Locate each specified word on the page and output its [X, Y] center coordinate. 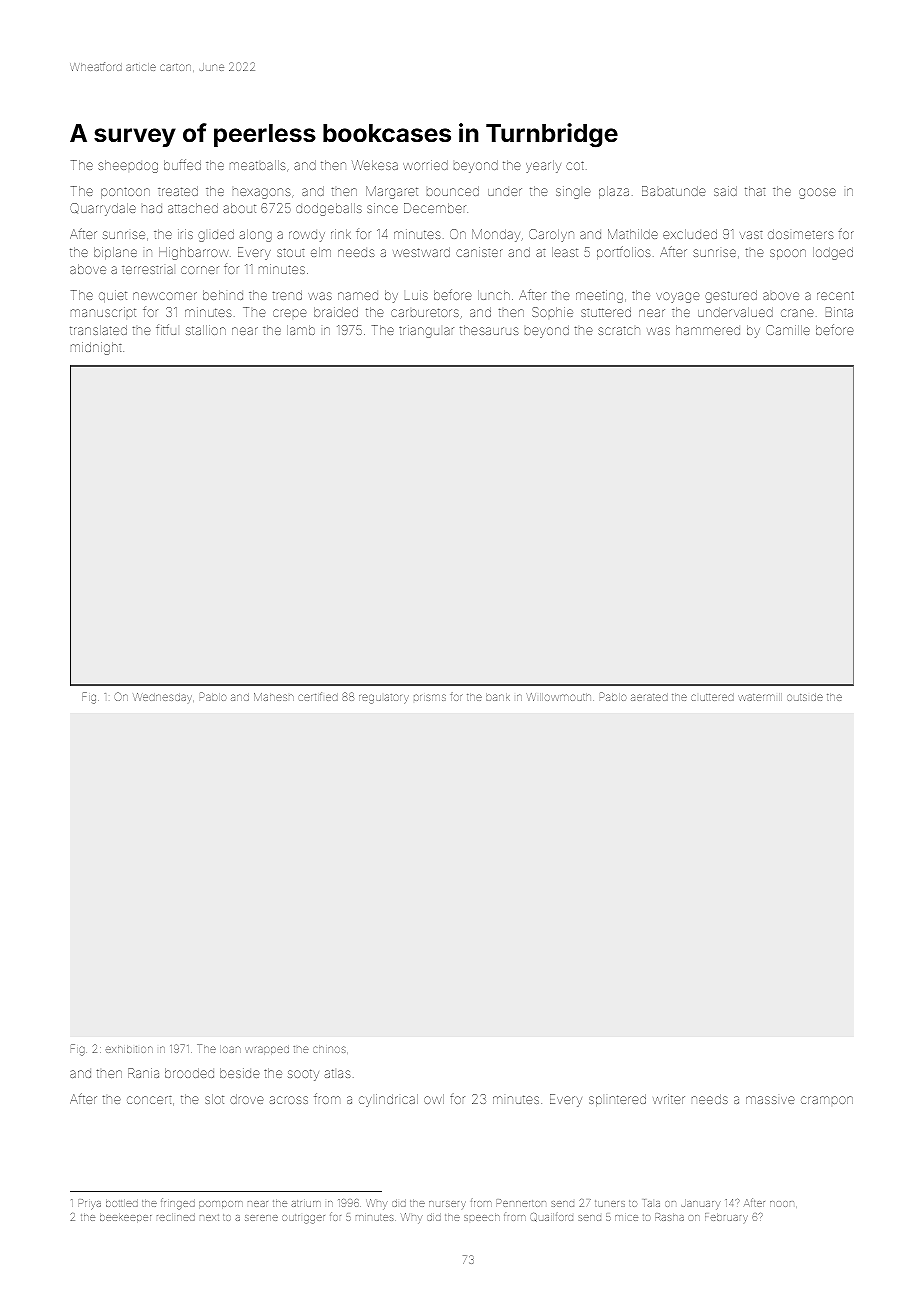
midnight [96, 348]
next [209, 1217]
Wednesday [162, 697]
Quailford [551, 1217]
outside [805, 697]
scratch [619, 330]
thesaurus [489, 330]
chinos [329, 1049]
